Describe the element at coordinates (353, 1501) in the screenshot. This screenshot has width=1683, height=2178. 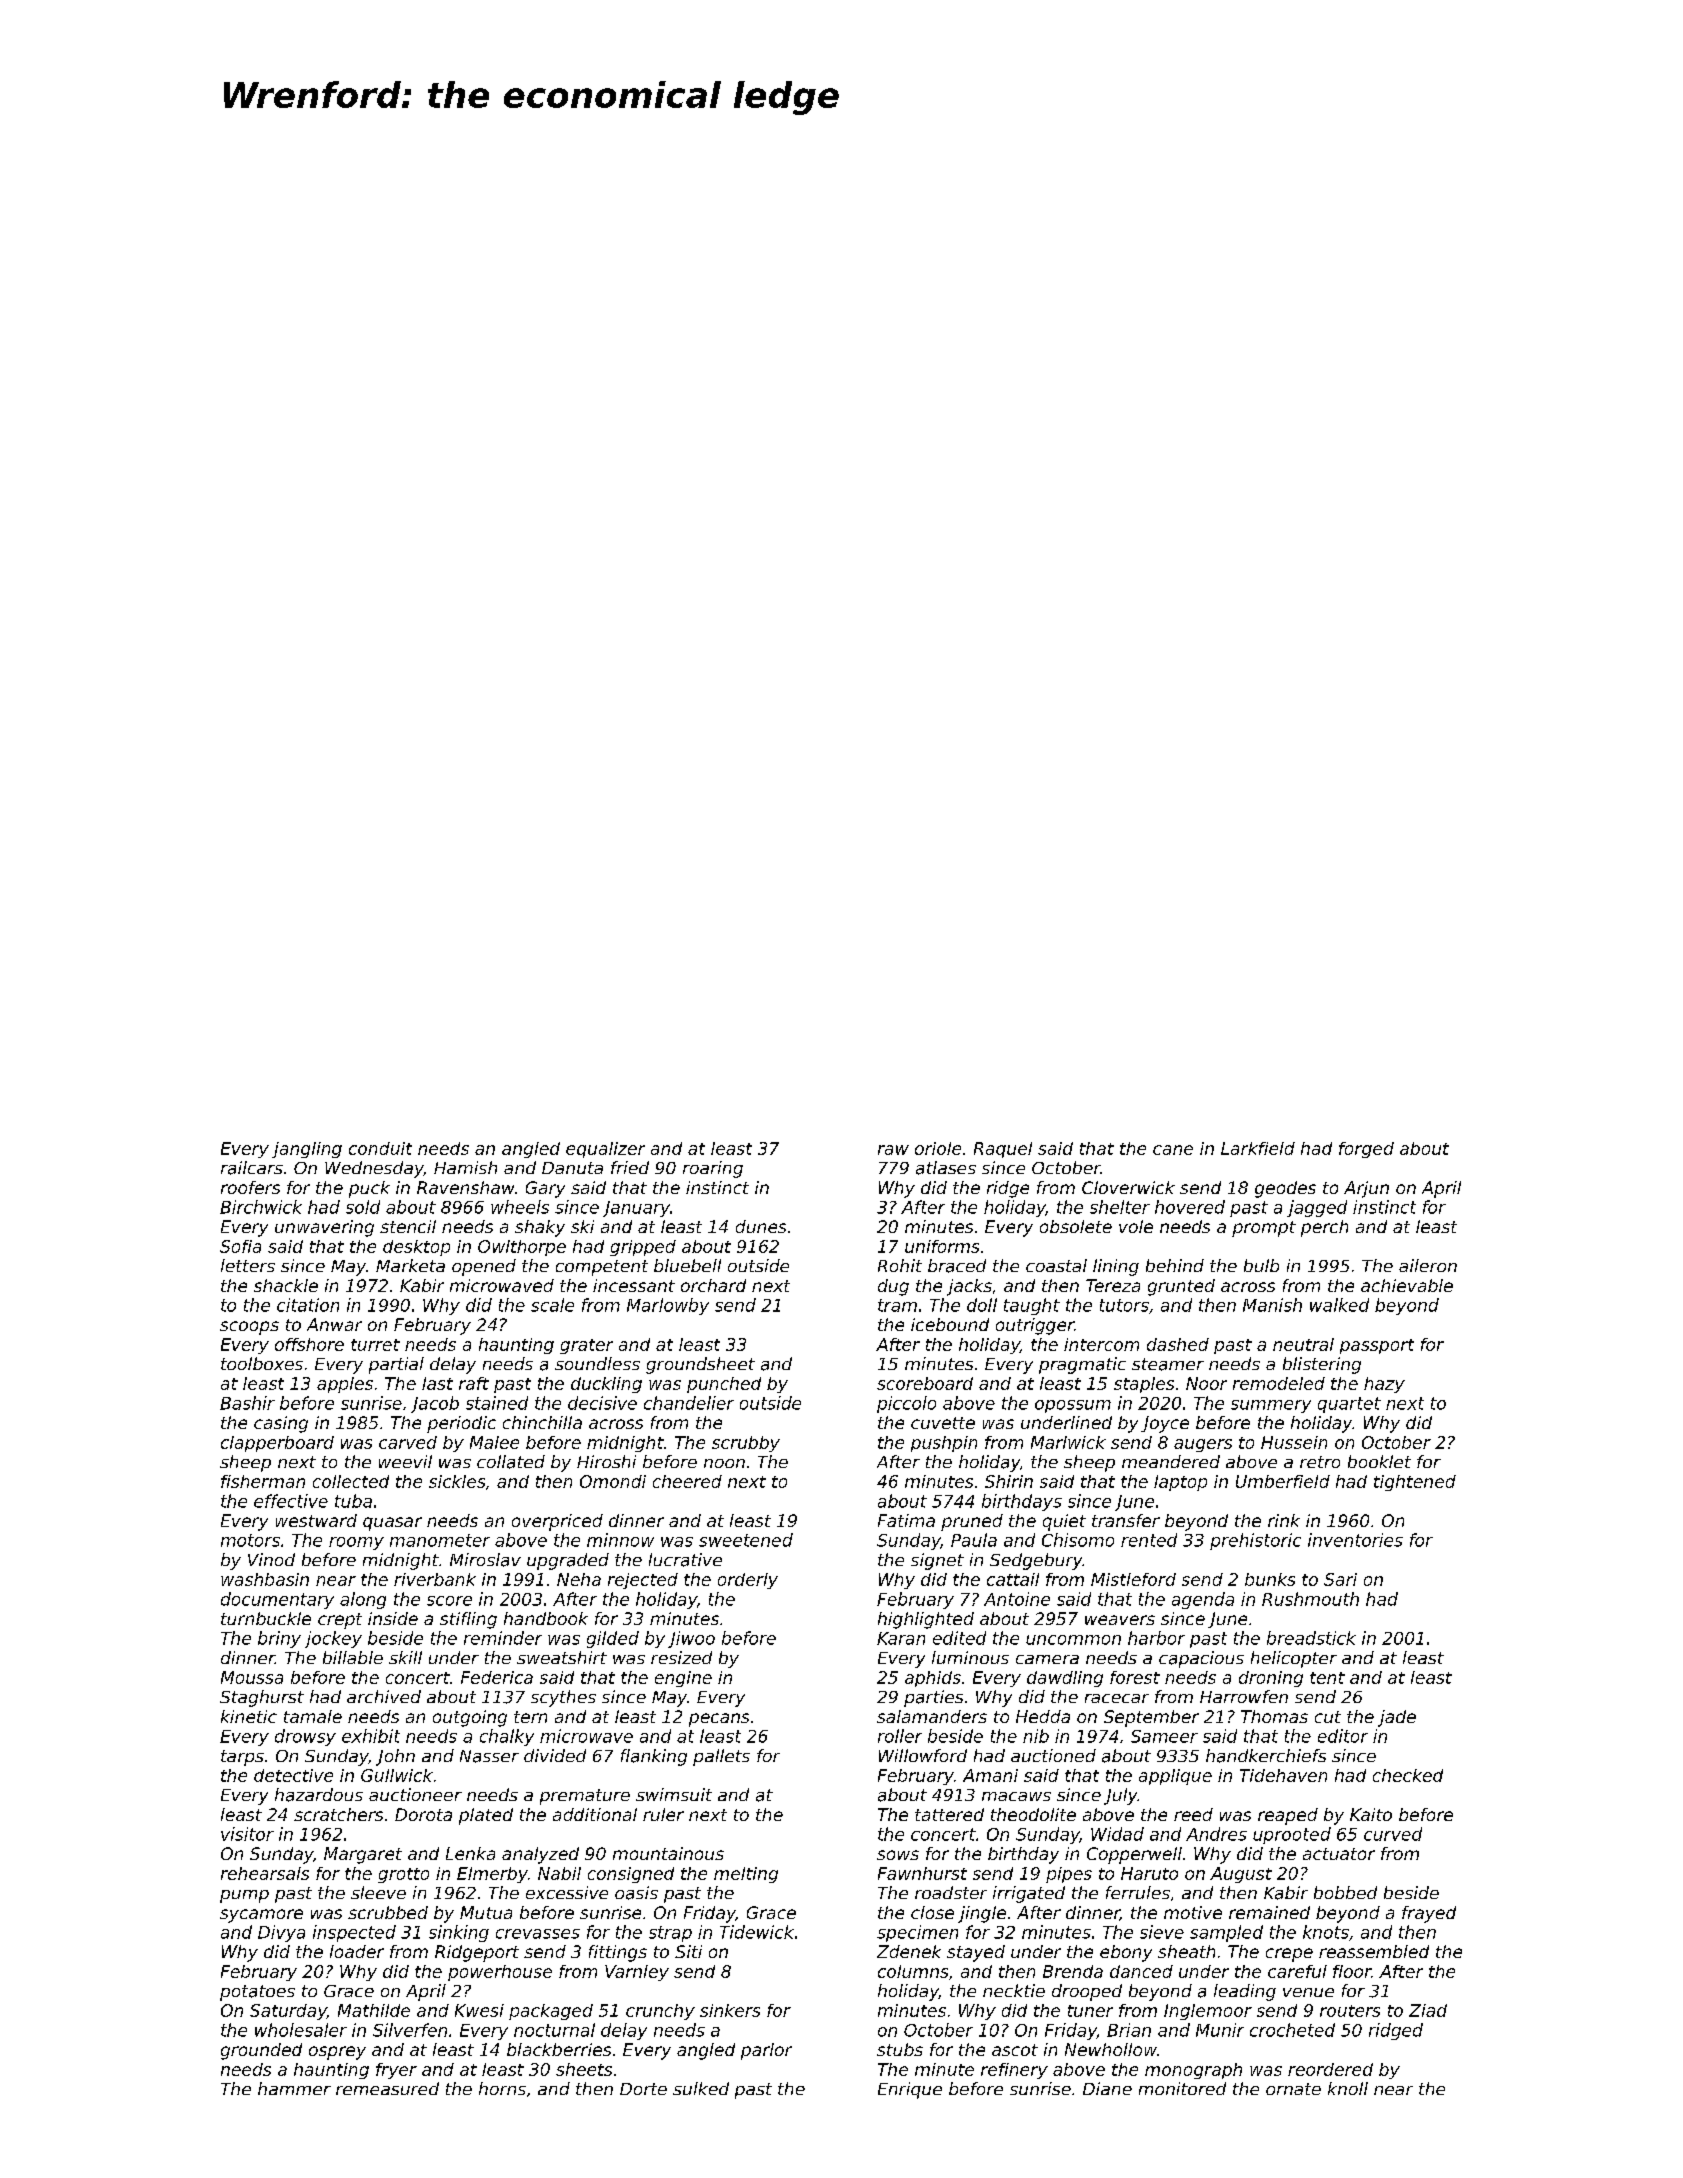
I see `tuba` at that location.
